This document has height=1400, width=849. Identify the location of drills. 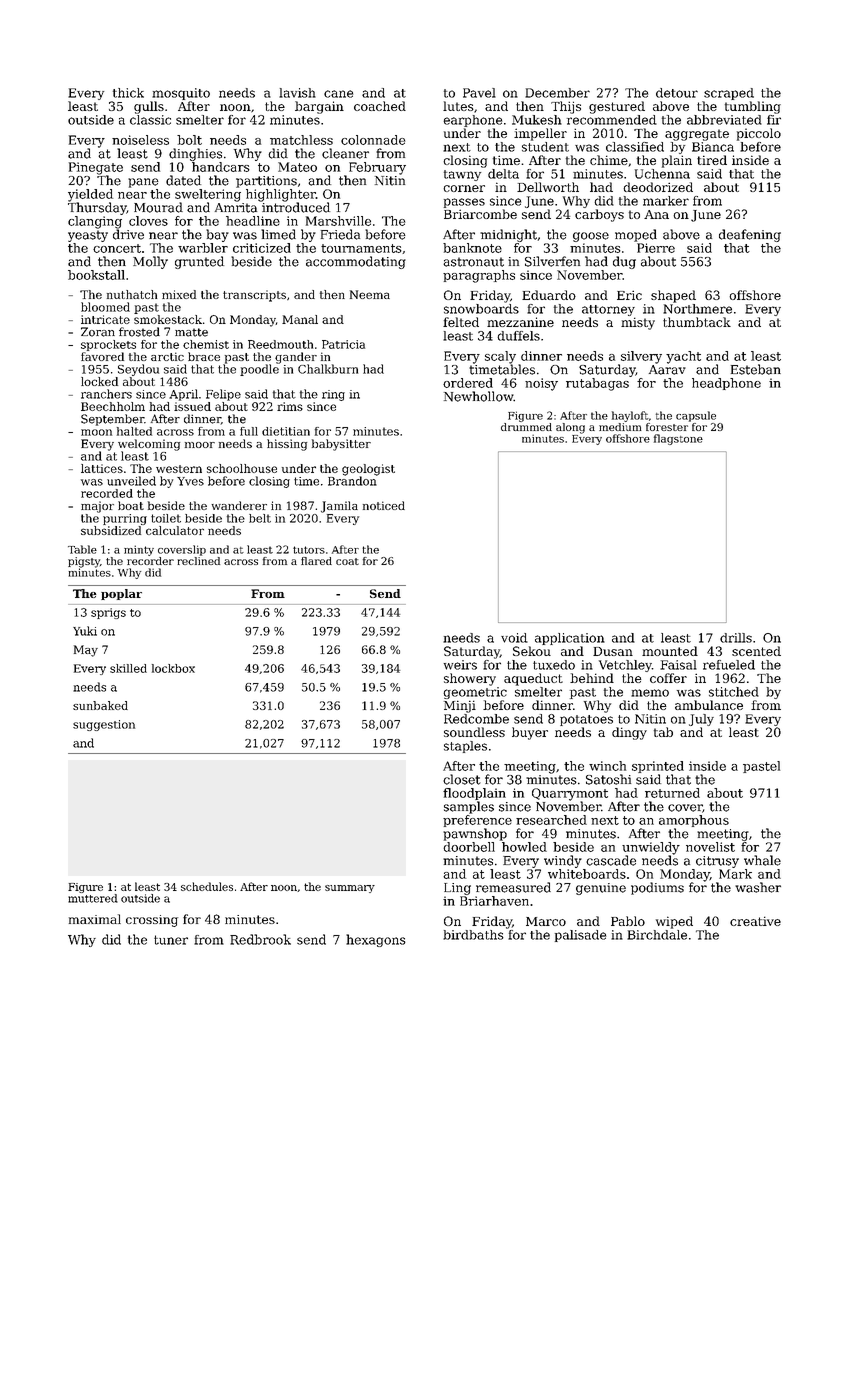
(736, 638).
